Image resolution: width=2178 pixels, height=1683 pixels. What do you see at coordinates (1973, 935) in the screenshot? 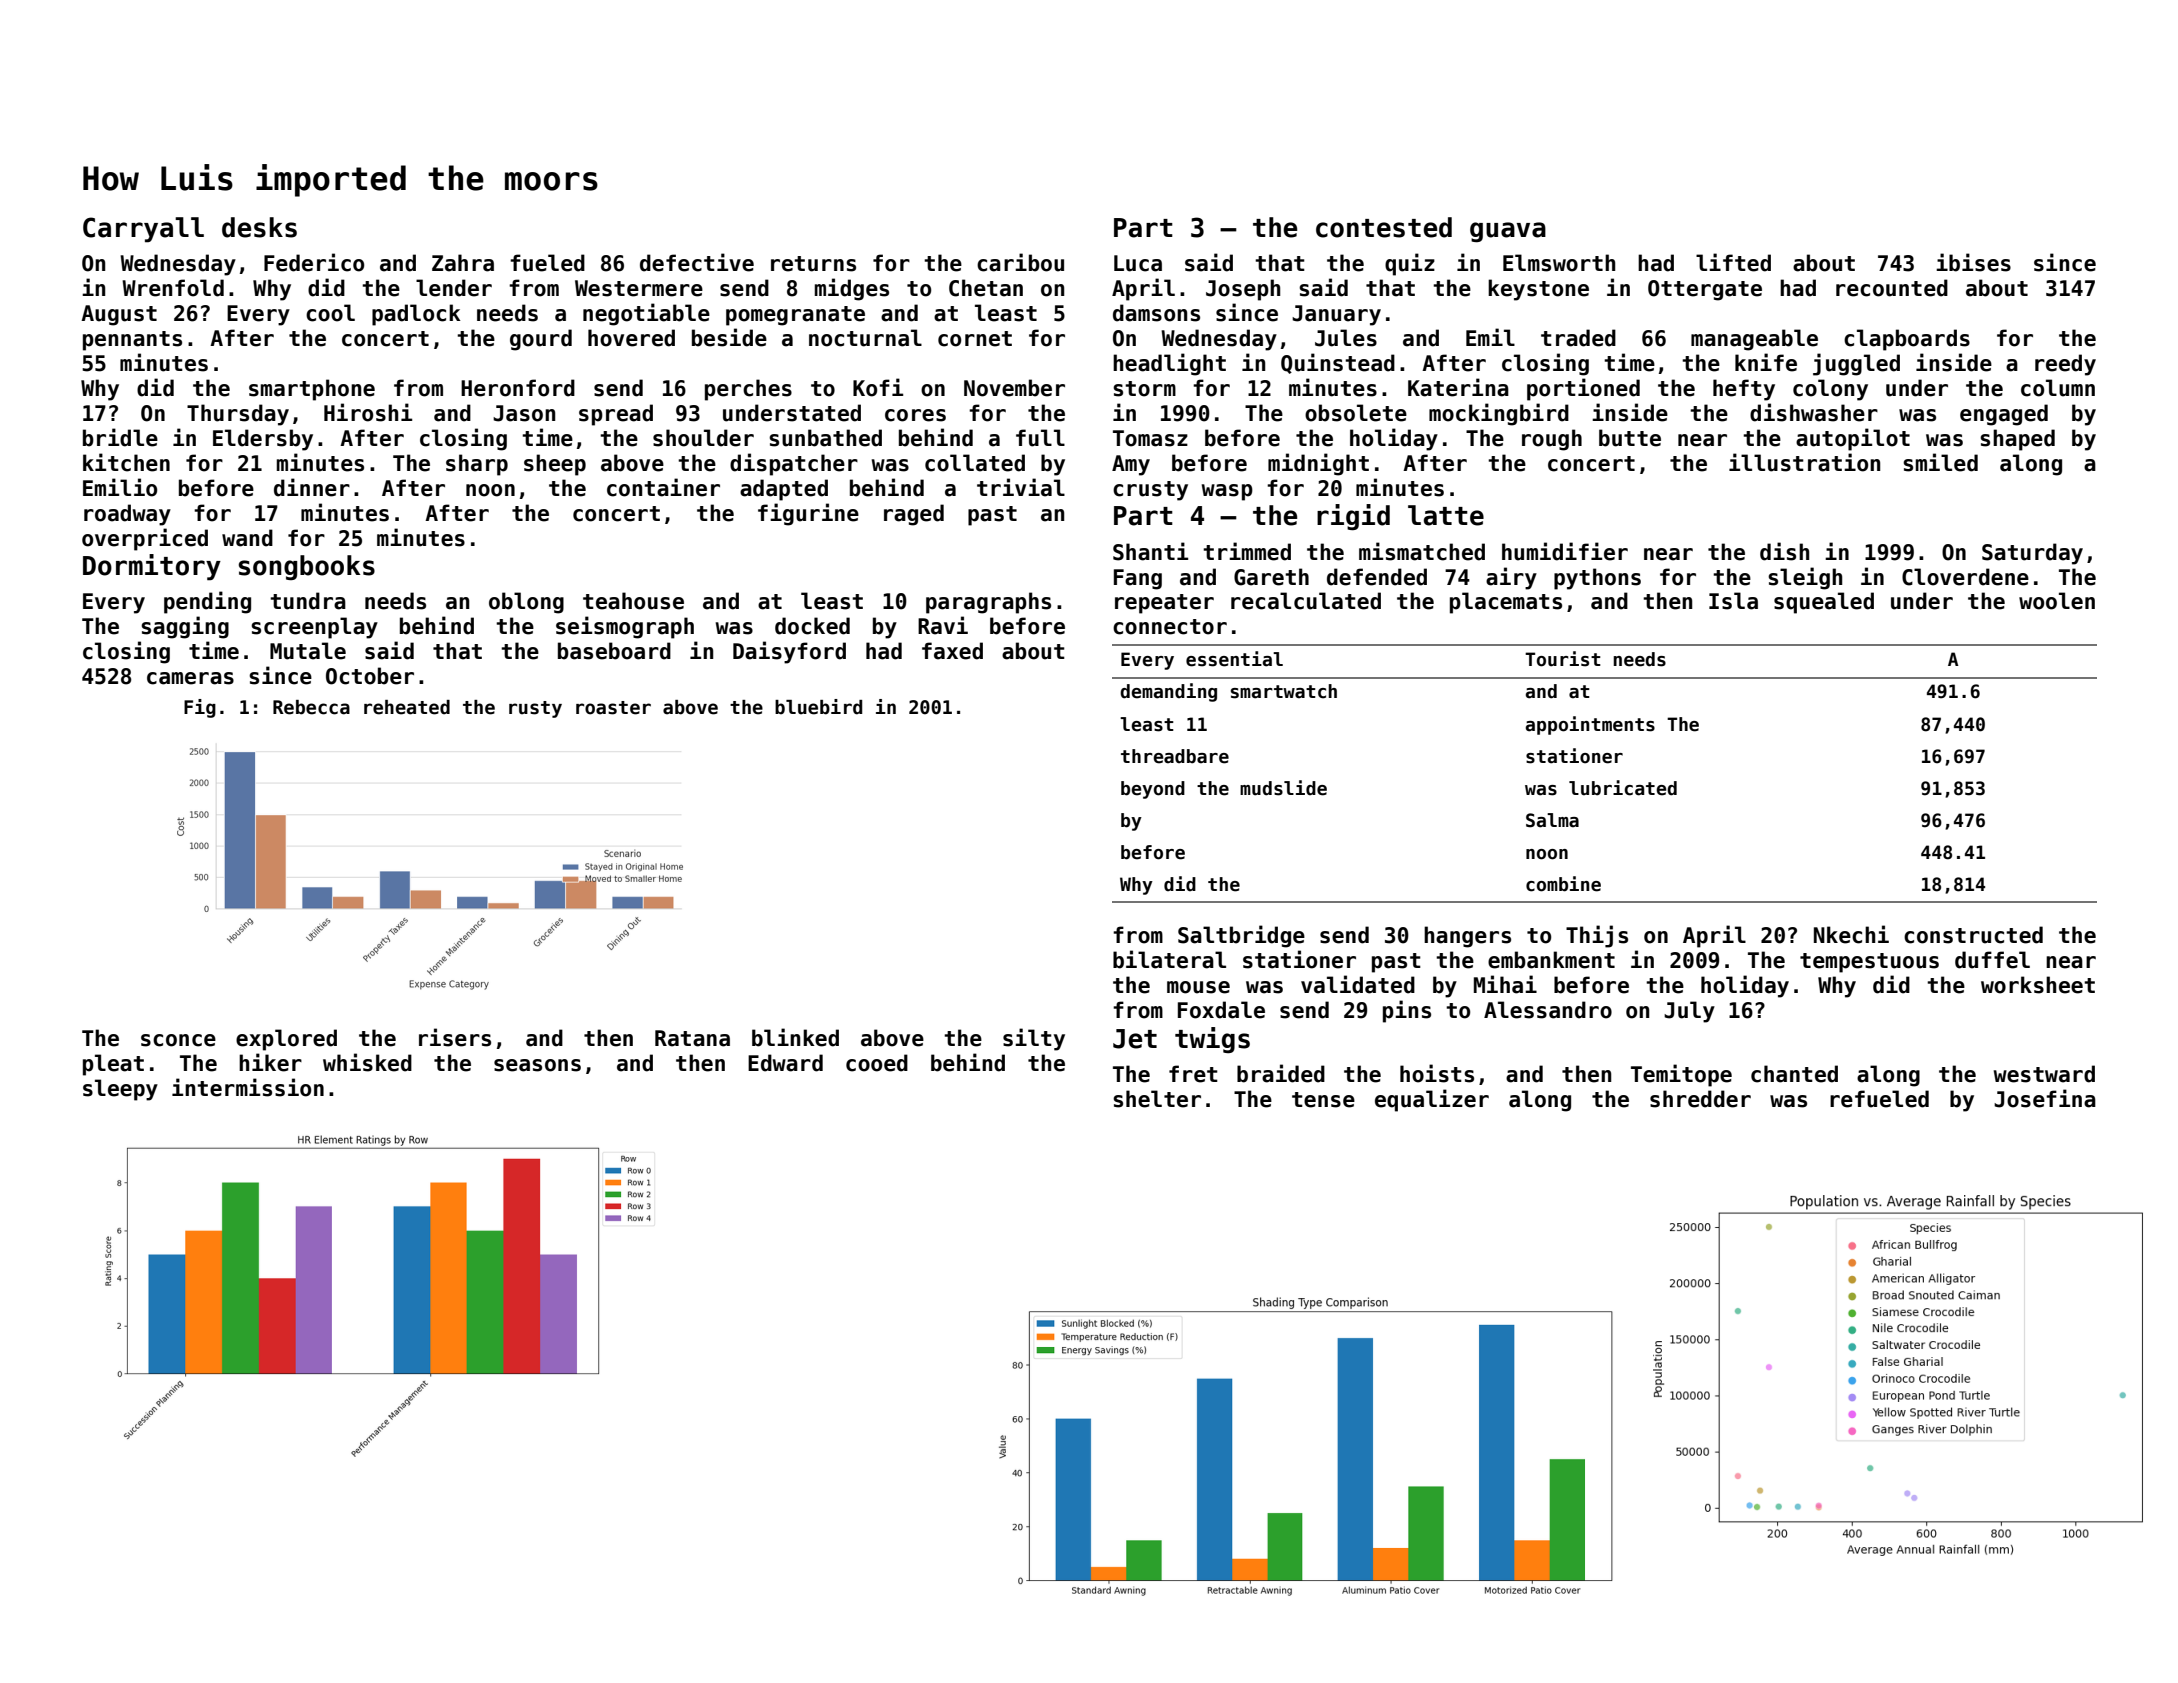
I see `constructed` at bounding box center [1973, 935].
